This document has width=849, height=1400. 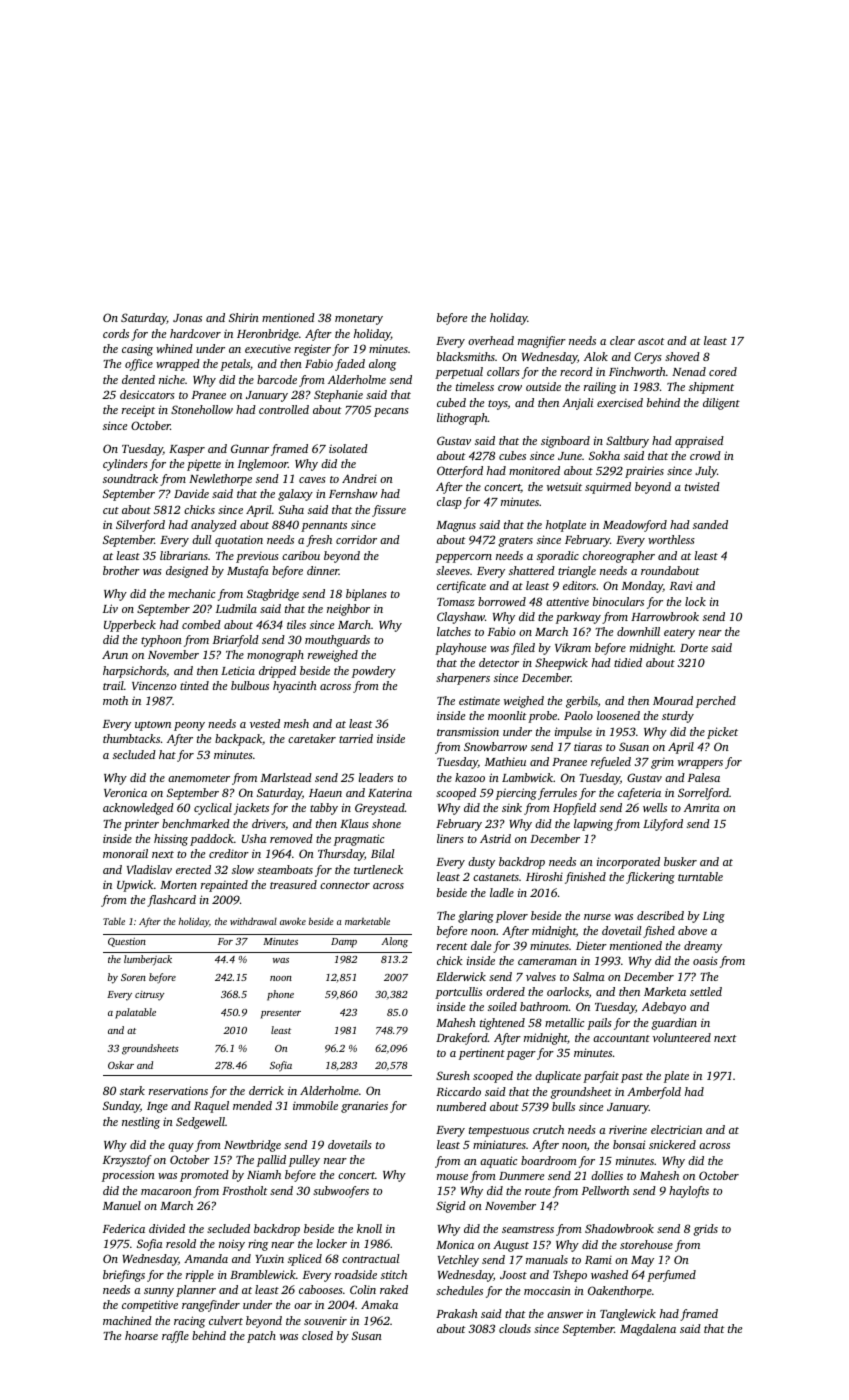 What do you see at coordinates (317, 1335) in the document?
I see `closed` at bounding box center [317, 1335].
